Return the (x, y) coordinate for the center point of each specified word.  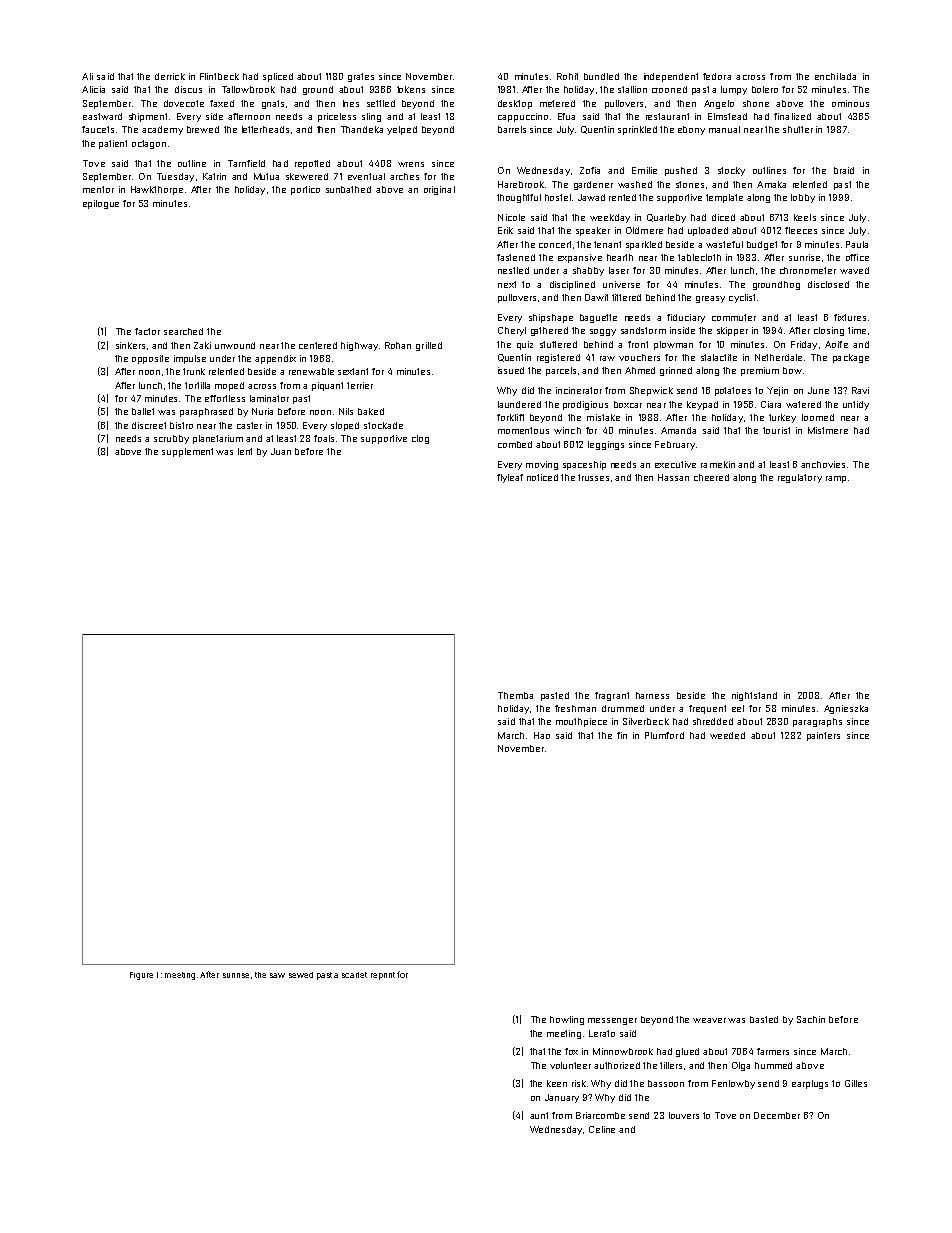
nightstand (754, 696)
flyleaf (510, 478)
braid (844, 170)
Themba (515, 695)
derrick (170, 76)
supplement (187, 452)
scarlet (354, 975)
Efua (566, 116)
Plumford (664, 735)
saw (277, 975)
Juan (281, 451)
